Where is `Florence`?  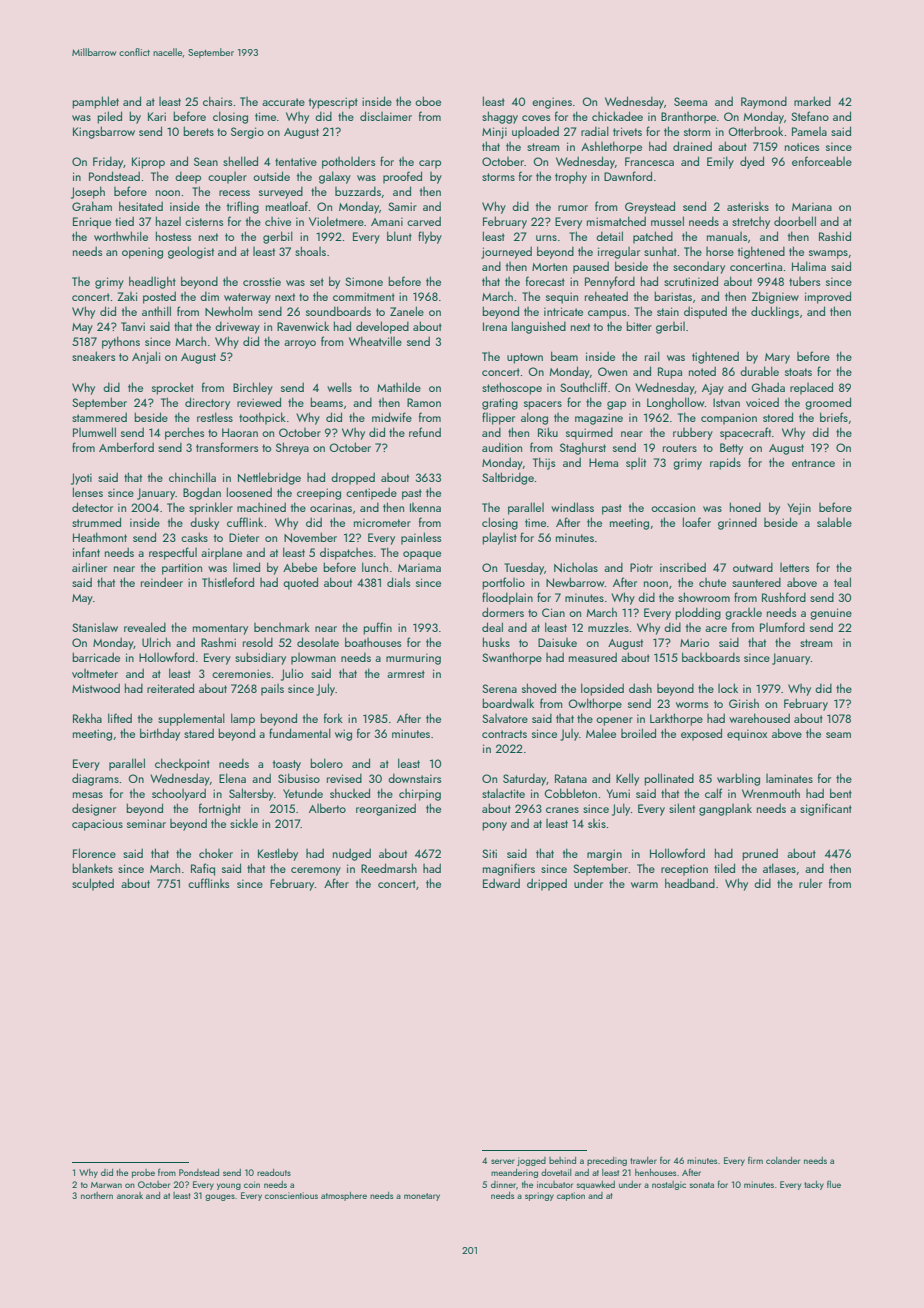 Florence is located at coordinates (94, 853).
